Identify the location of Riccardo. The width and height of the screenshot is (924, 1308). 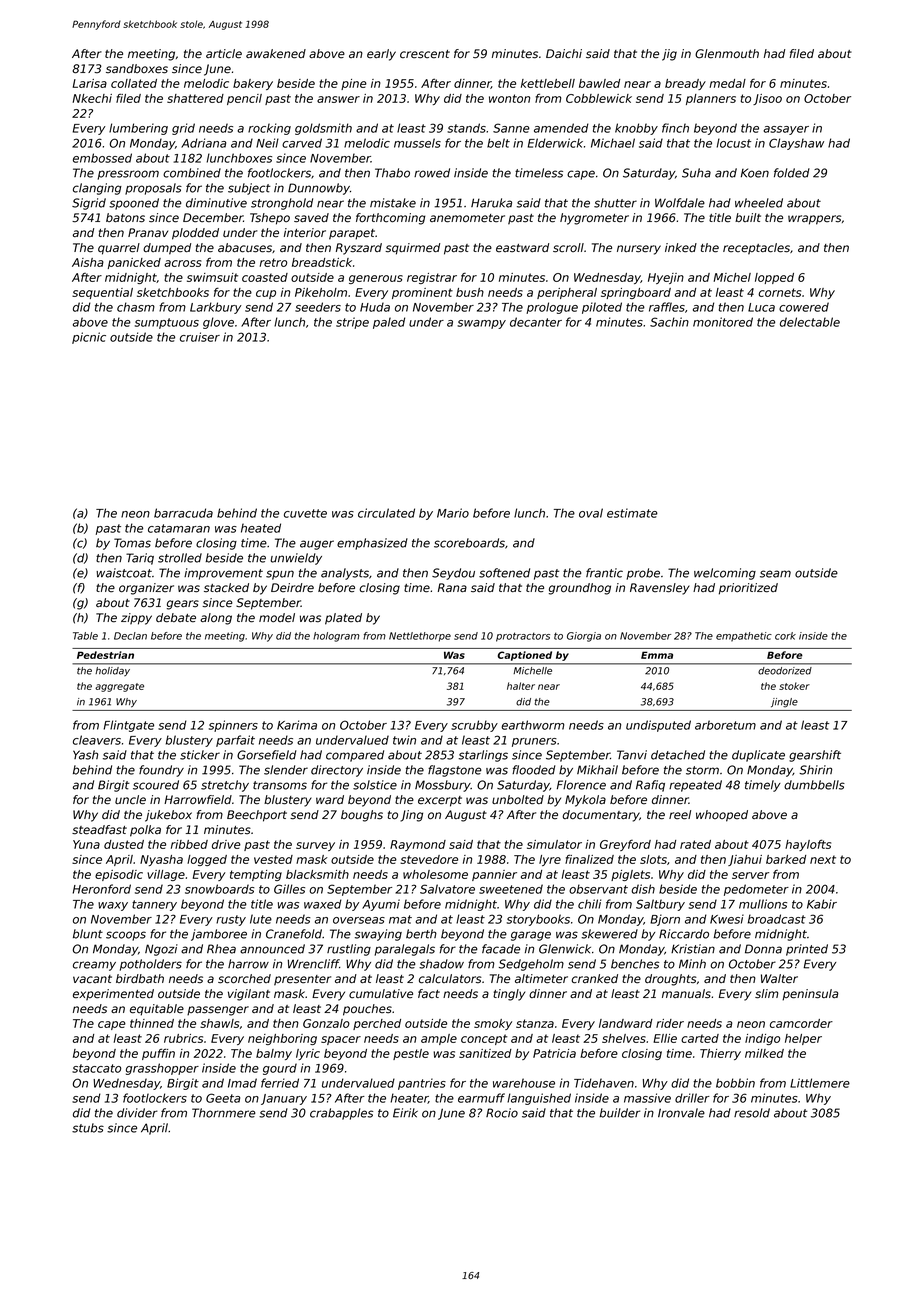
(684, 934).
